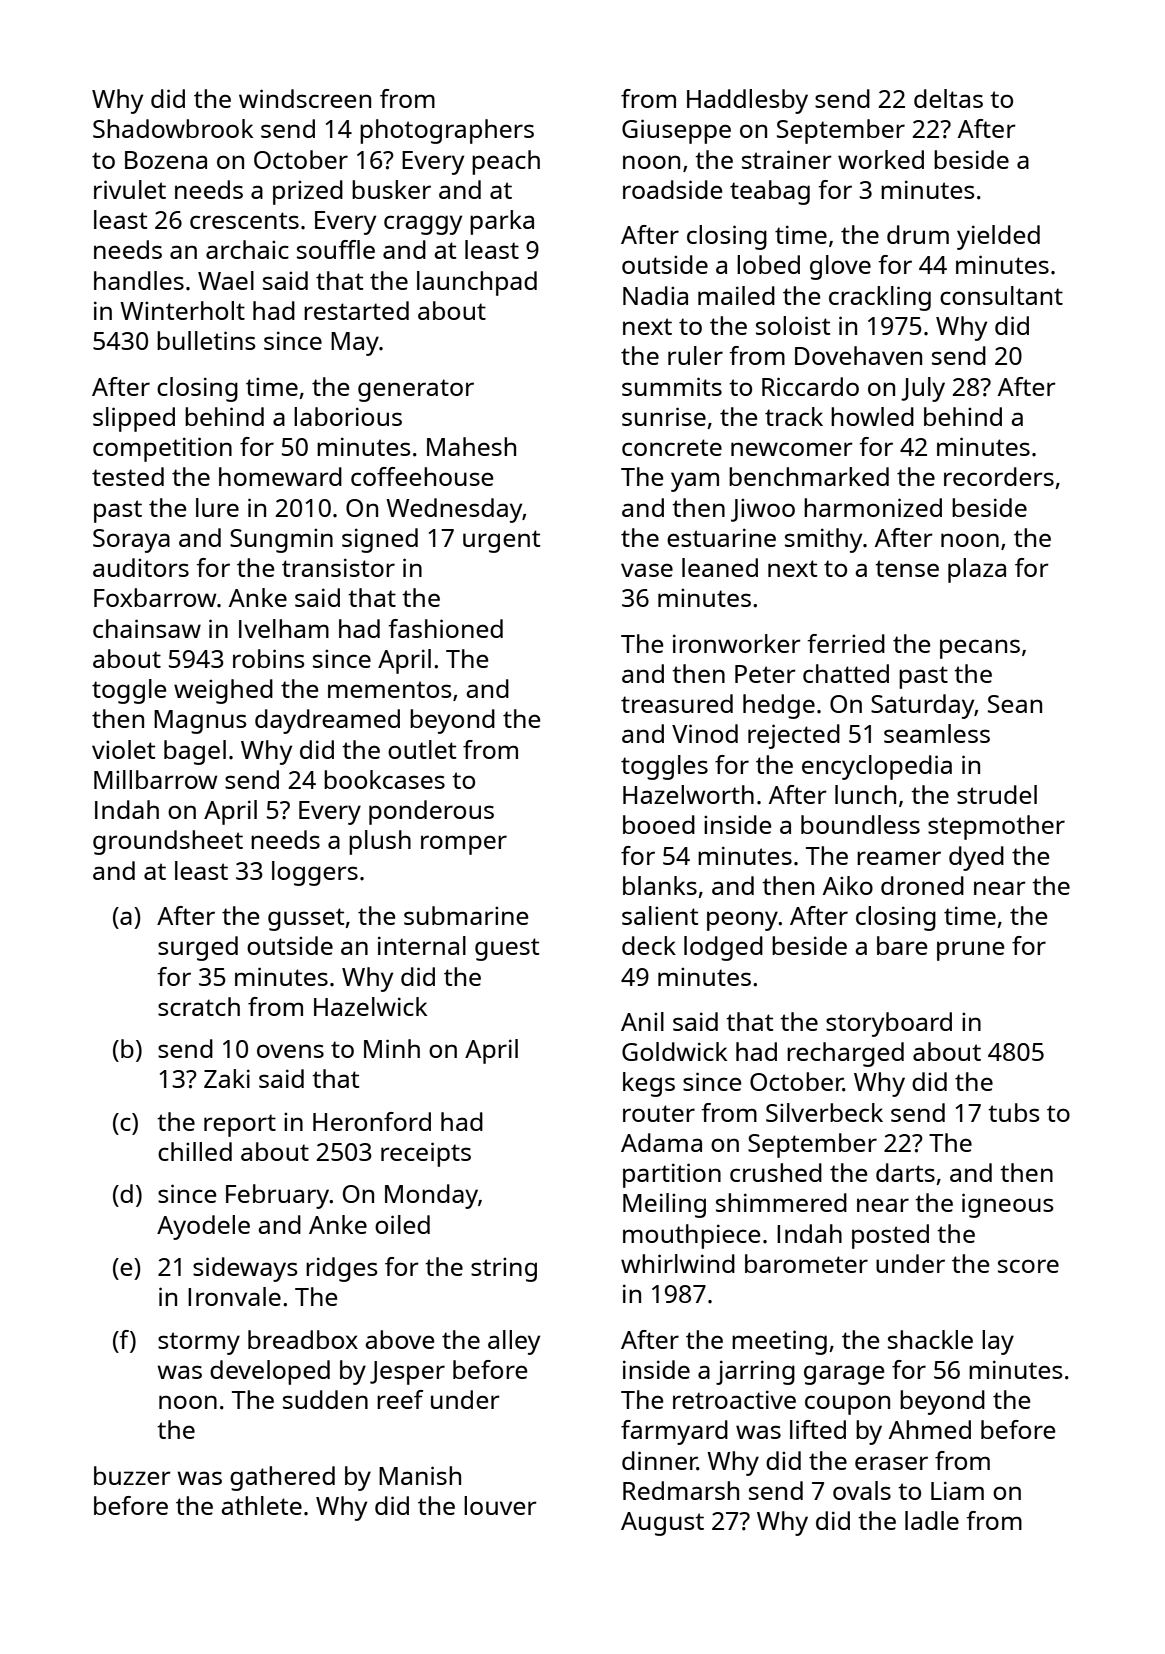 The width and height of the screenshot is (1165, 1654). I want to click on transistor, so click(338, 567).
